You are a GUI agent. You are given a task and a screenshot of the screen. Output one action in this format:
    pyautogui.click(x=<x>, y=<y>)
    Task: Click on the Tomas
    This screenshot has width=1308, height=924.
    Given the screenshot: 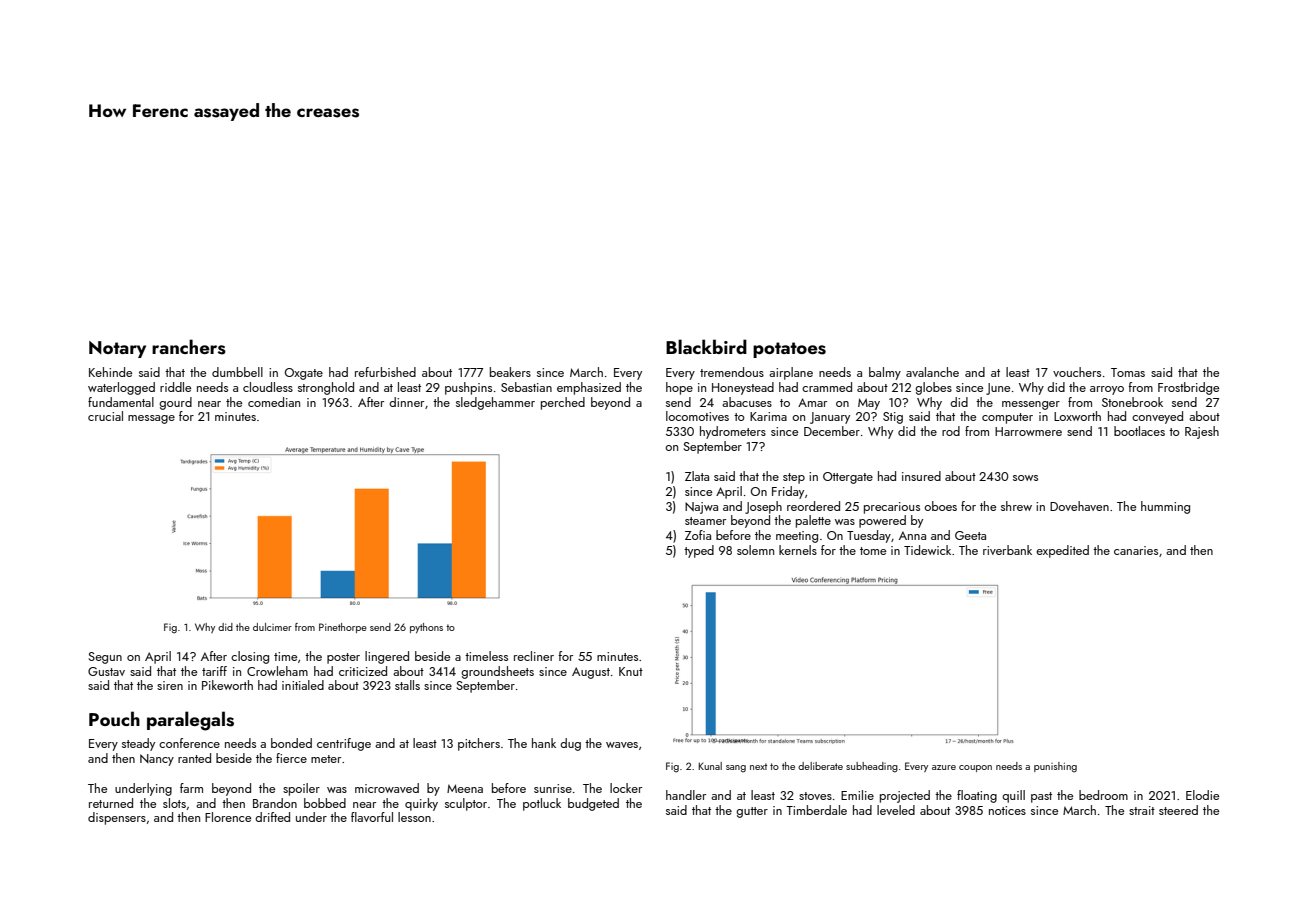 What is the action you would take?
    pyautogui.click(x=1128, y=372)
